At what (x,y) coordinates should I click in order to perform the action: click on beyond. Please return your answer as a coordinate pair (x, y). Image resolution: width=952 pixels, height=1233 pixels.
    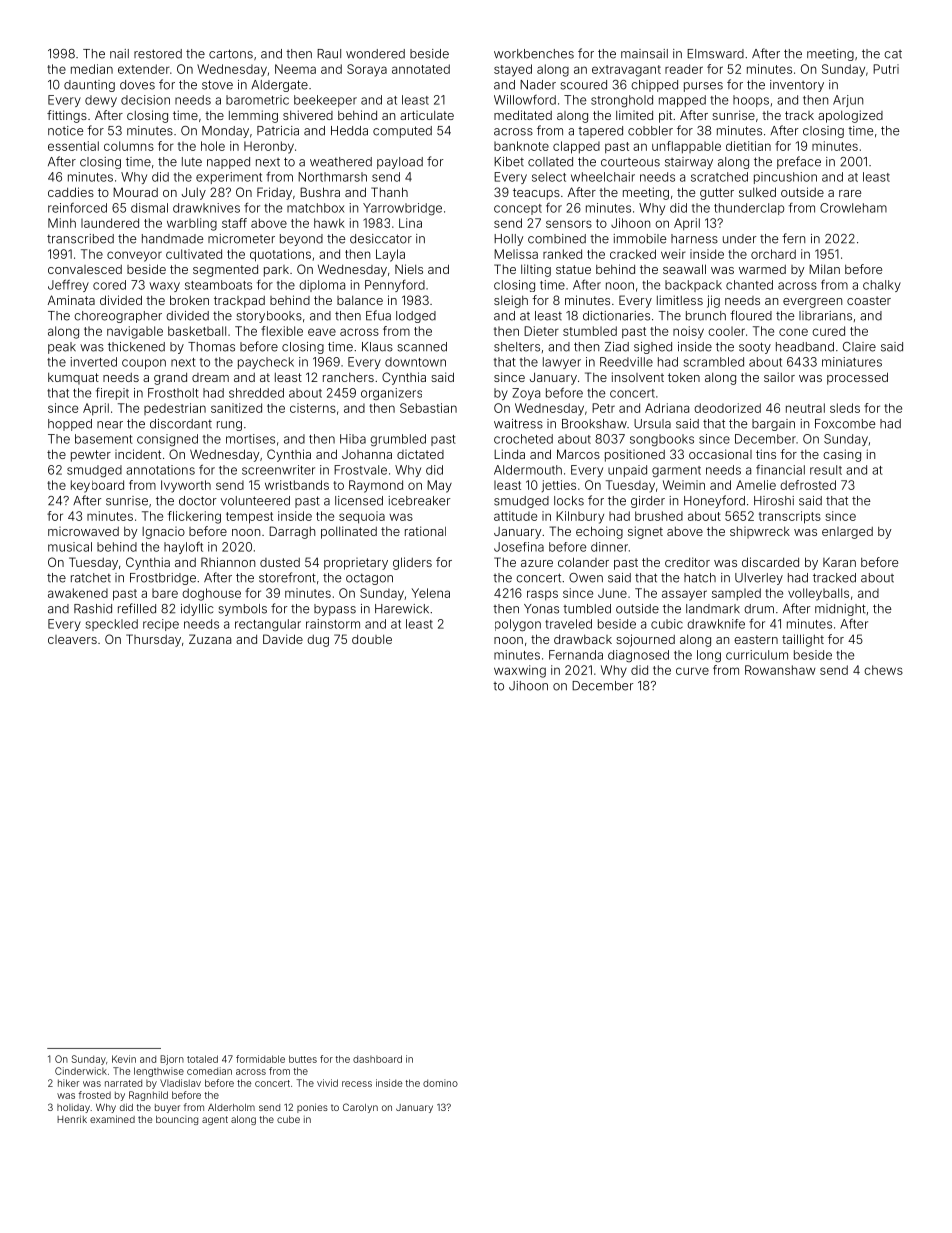
    Looking at the image, I should click on (301, 240).
